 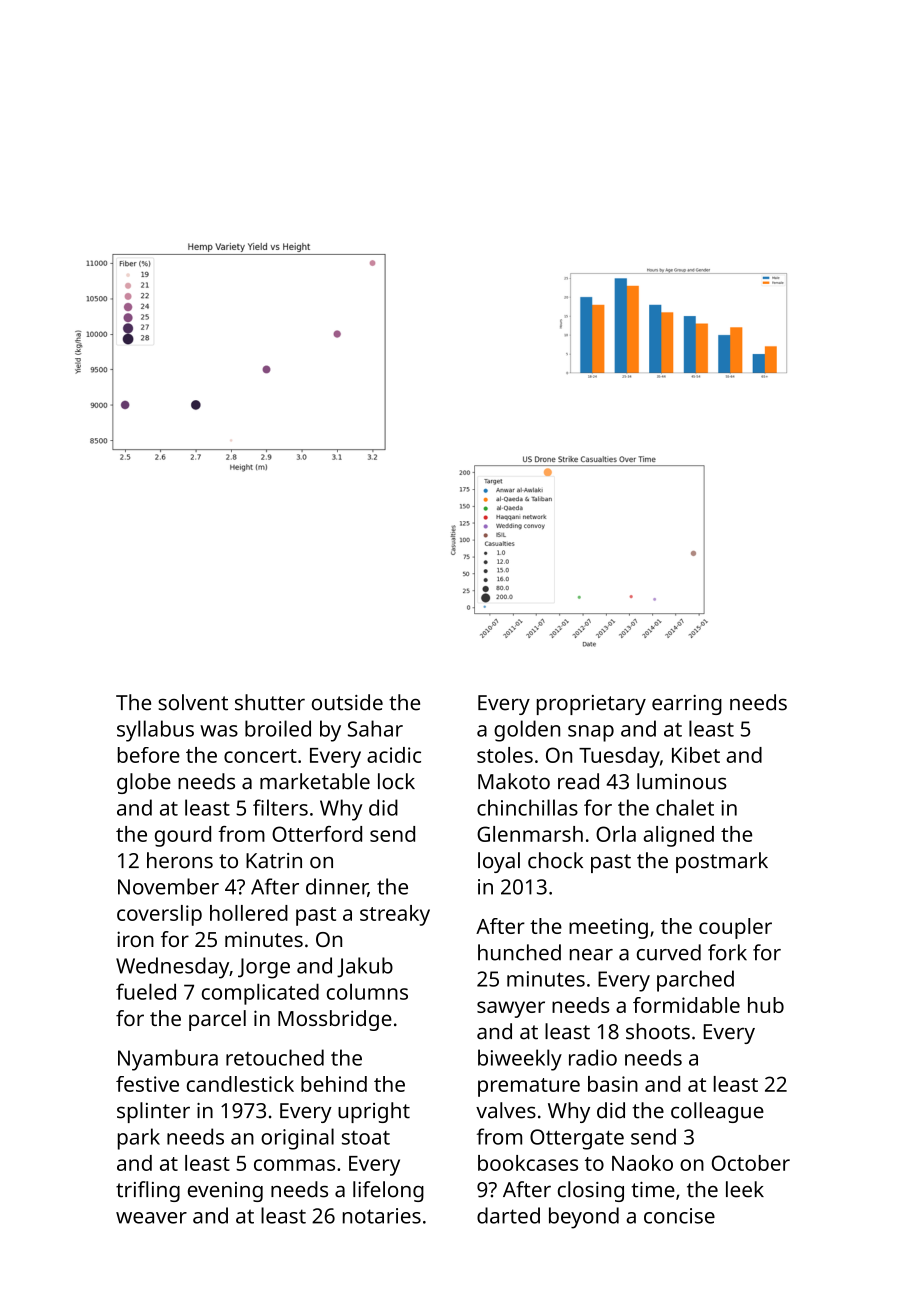 What do you see at coordinates (642, 1163) in the screenshot?
I see `Naoko` at bounding box center [642, 1163].
